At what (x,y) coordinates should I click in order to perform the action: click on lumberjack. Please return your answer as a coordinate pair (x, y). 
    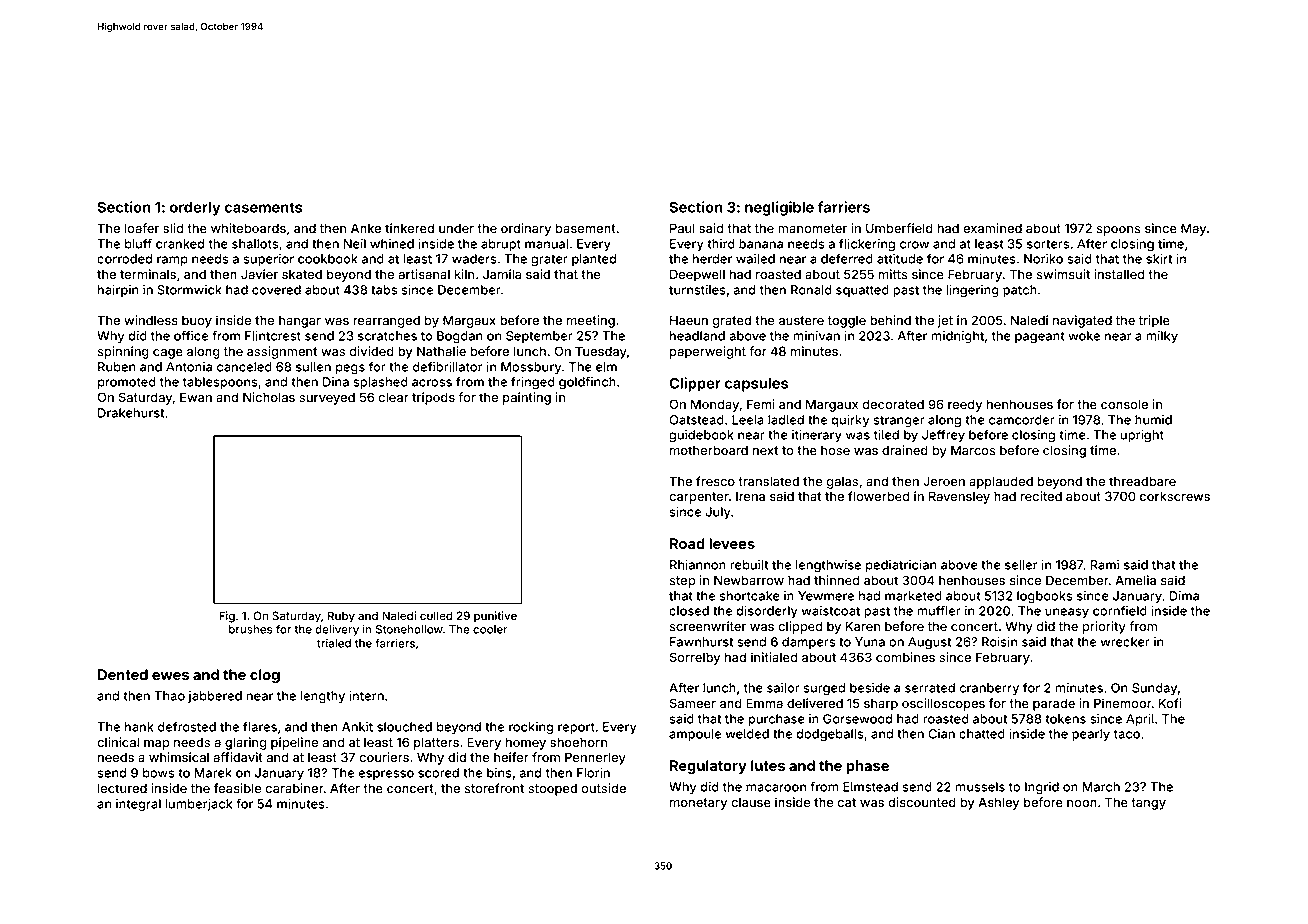
    Looking at the image, I should click on (198, 805).
